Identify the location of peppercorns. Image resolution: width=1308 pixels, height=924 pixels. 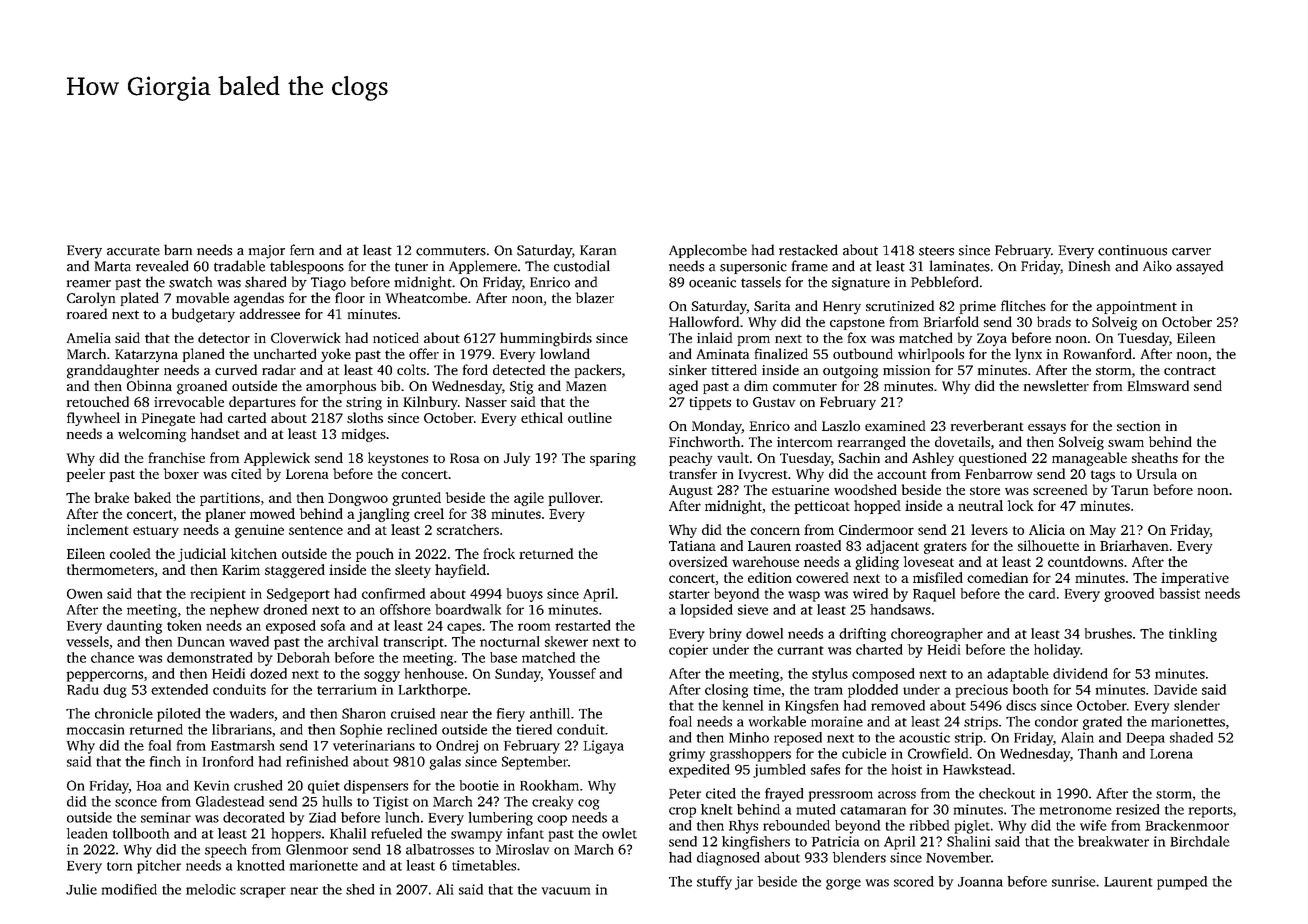
(105, 676).
